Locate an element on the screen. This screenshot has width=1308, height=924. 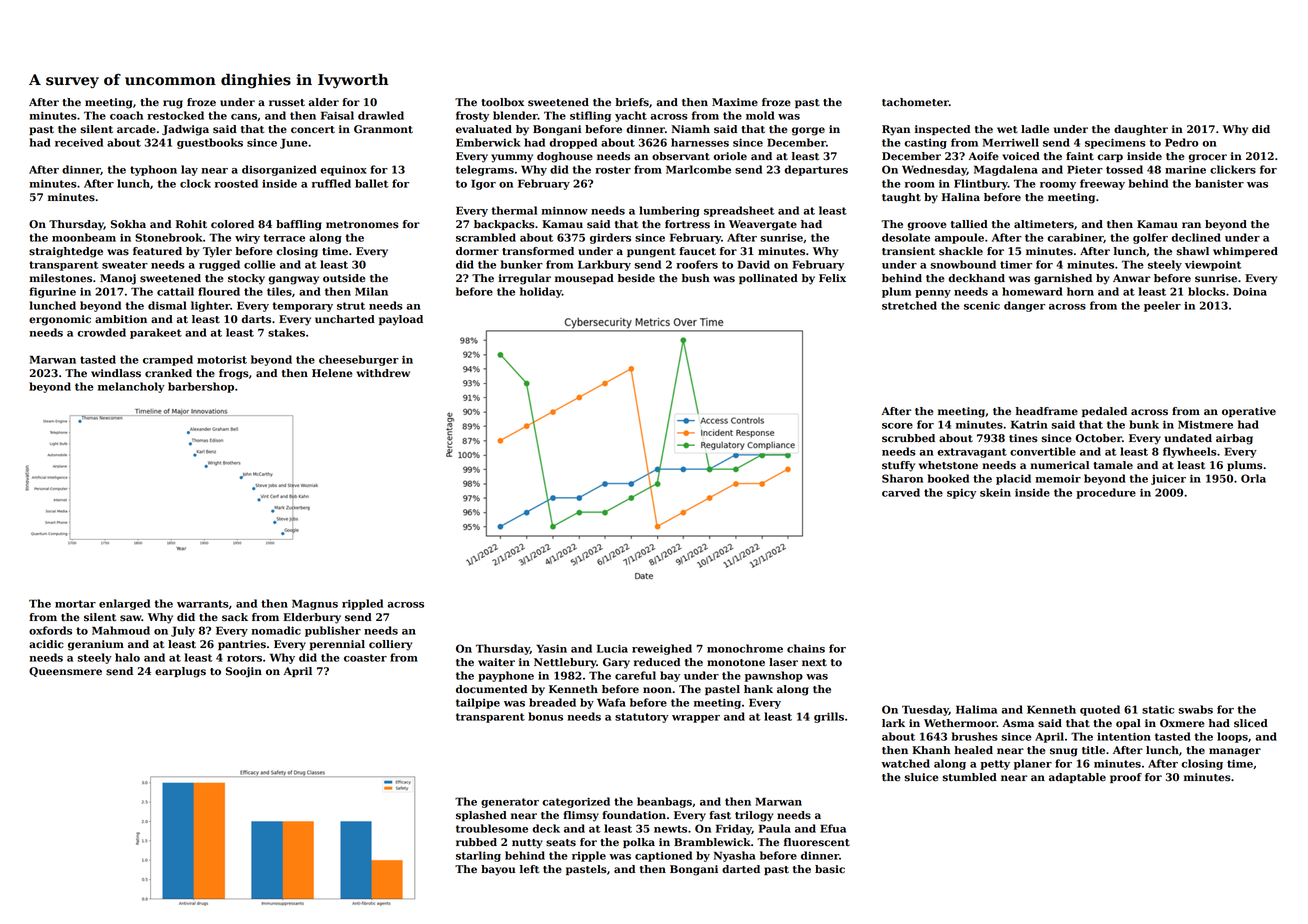
briefs is located at coordinates (632, 102).
